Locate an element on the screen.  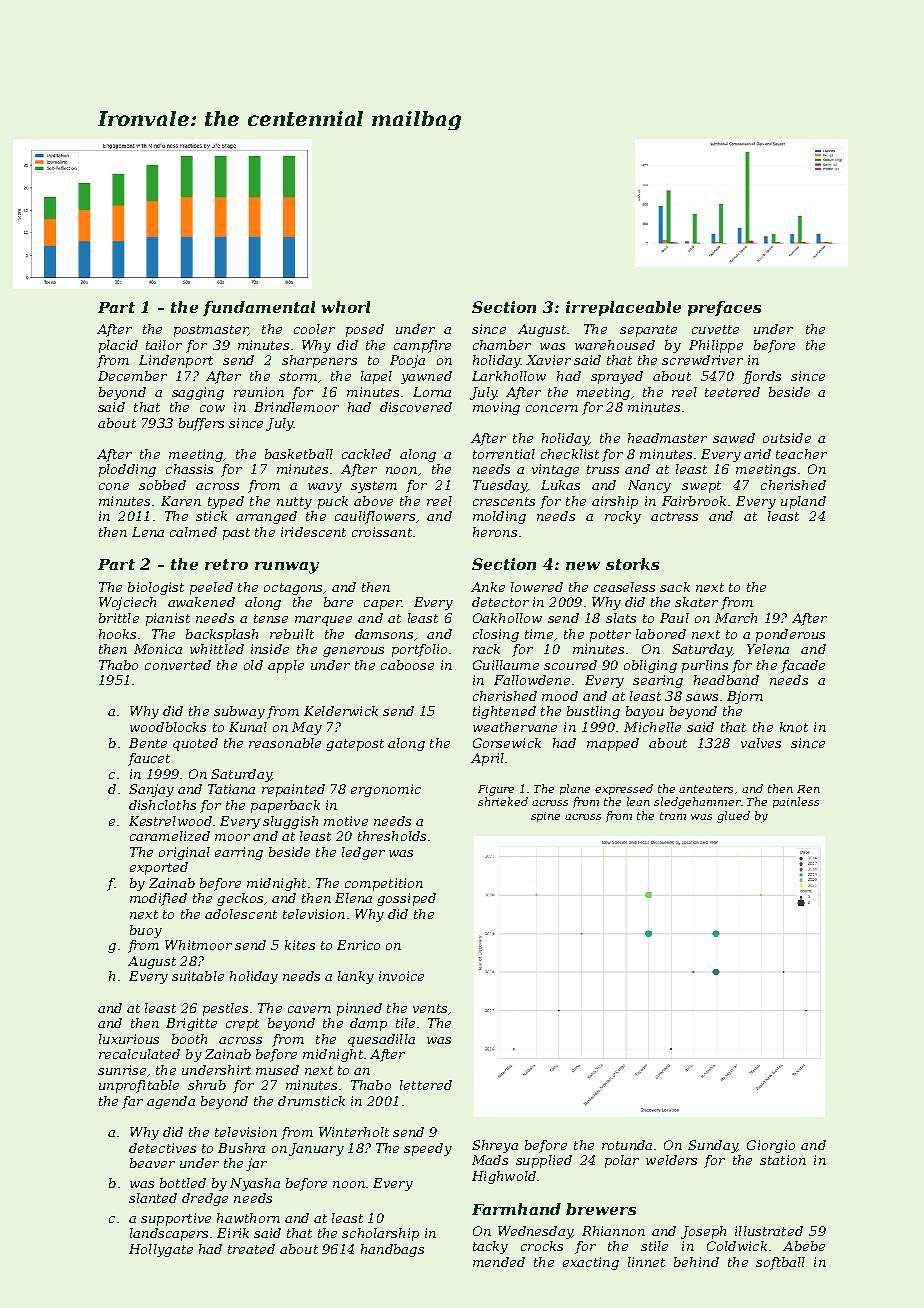
geckos is located at coordinates (240, 899).
